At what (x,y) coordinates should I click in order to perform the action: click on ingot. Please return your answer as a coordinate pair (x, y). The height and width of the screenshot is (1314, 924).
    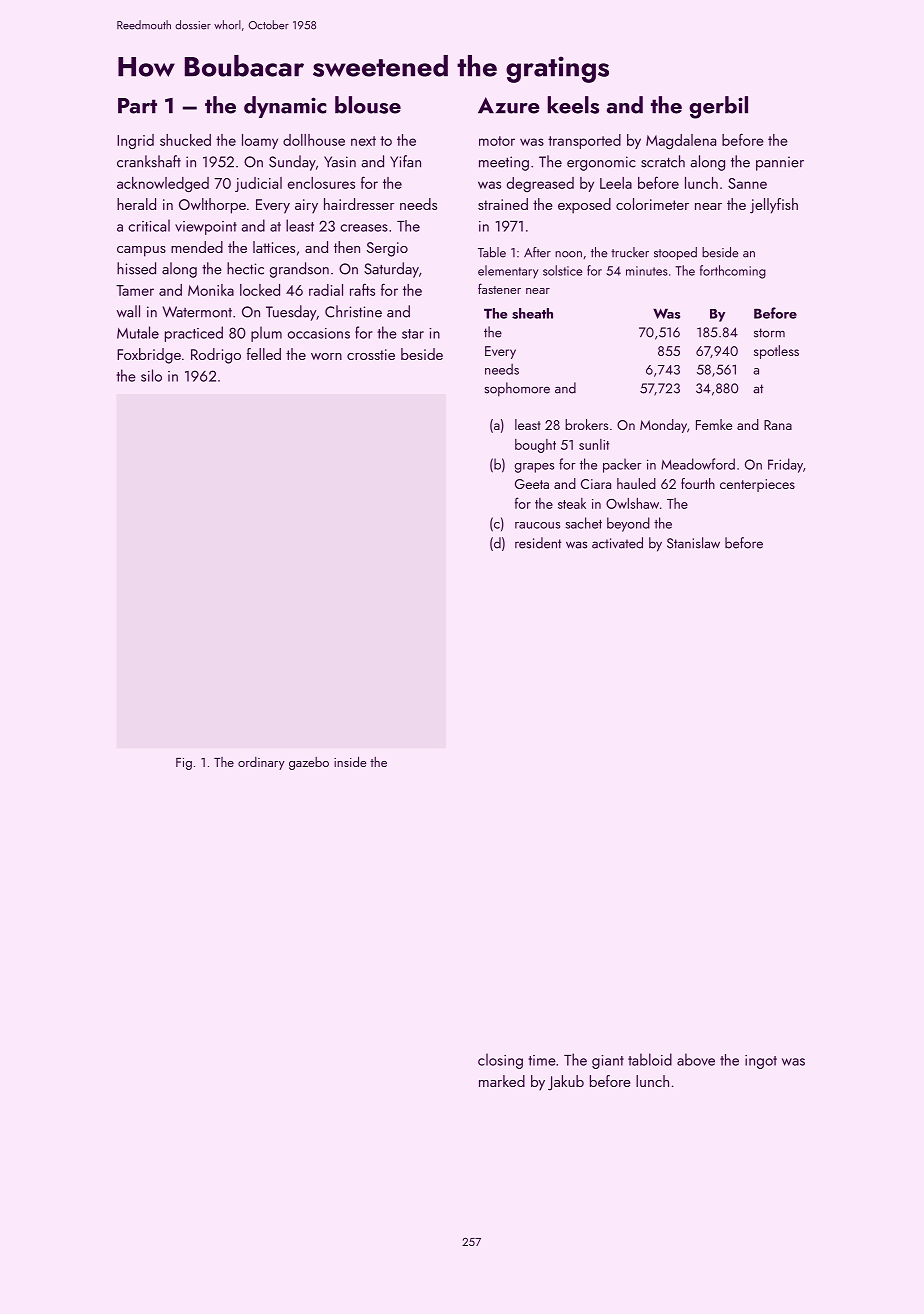
    Looking at the image, I should click on (761, 1062).
